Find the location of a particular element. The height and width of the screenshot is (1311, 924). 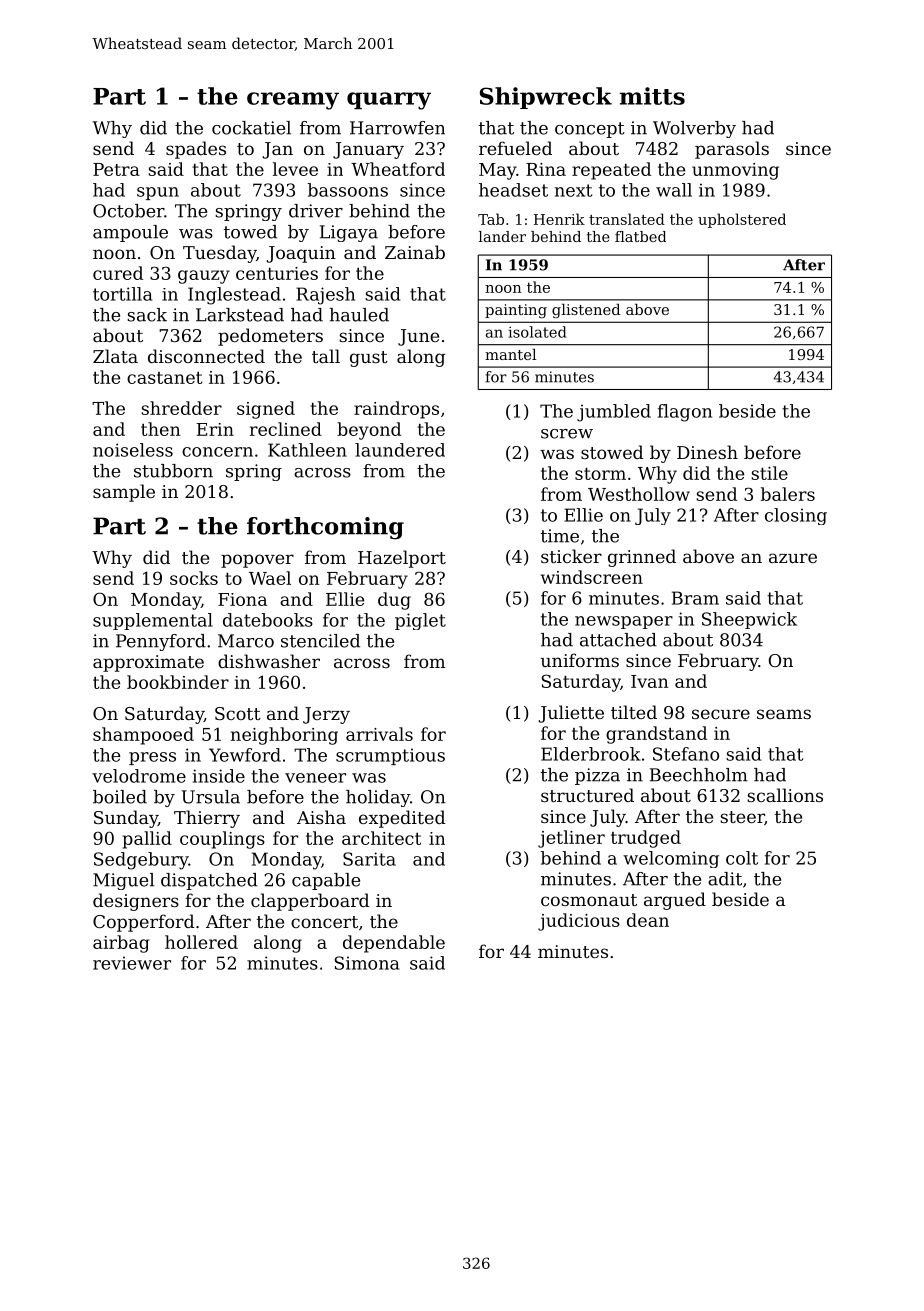

hollered is located at coordinates (201, 942).
